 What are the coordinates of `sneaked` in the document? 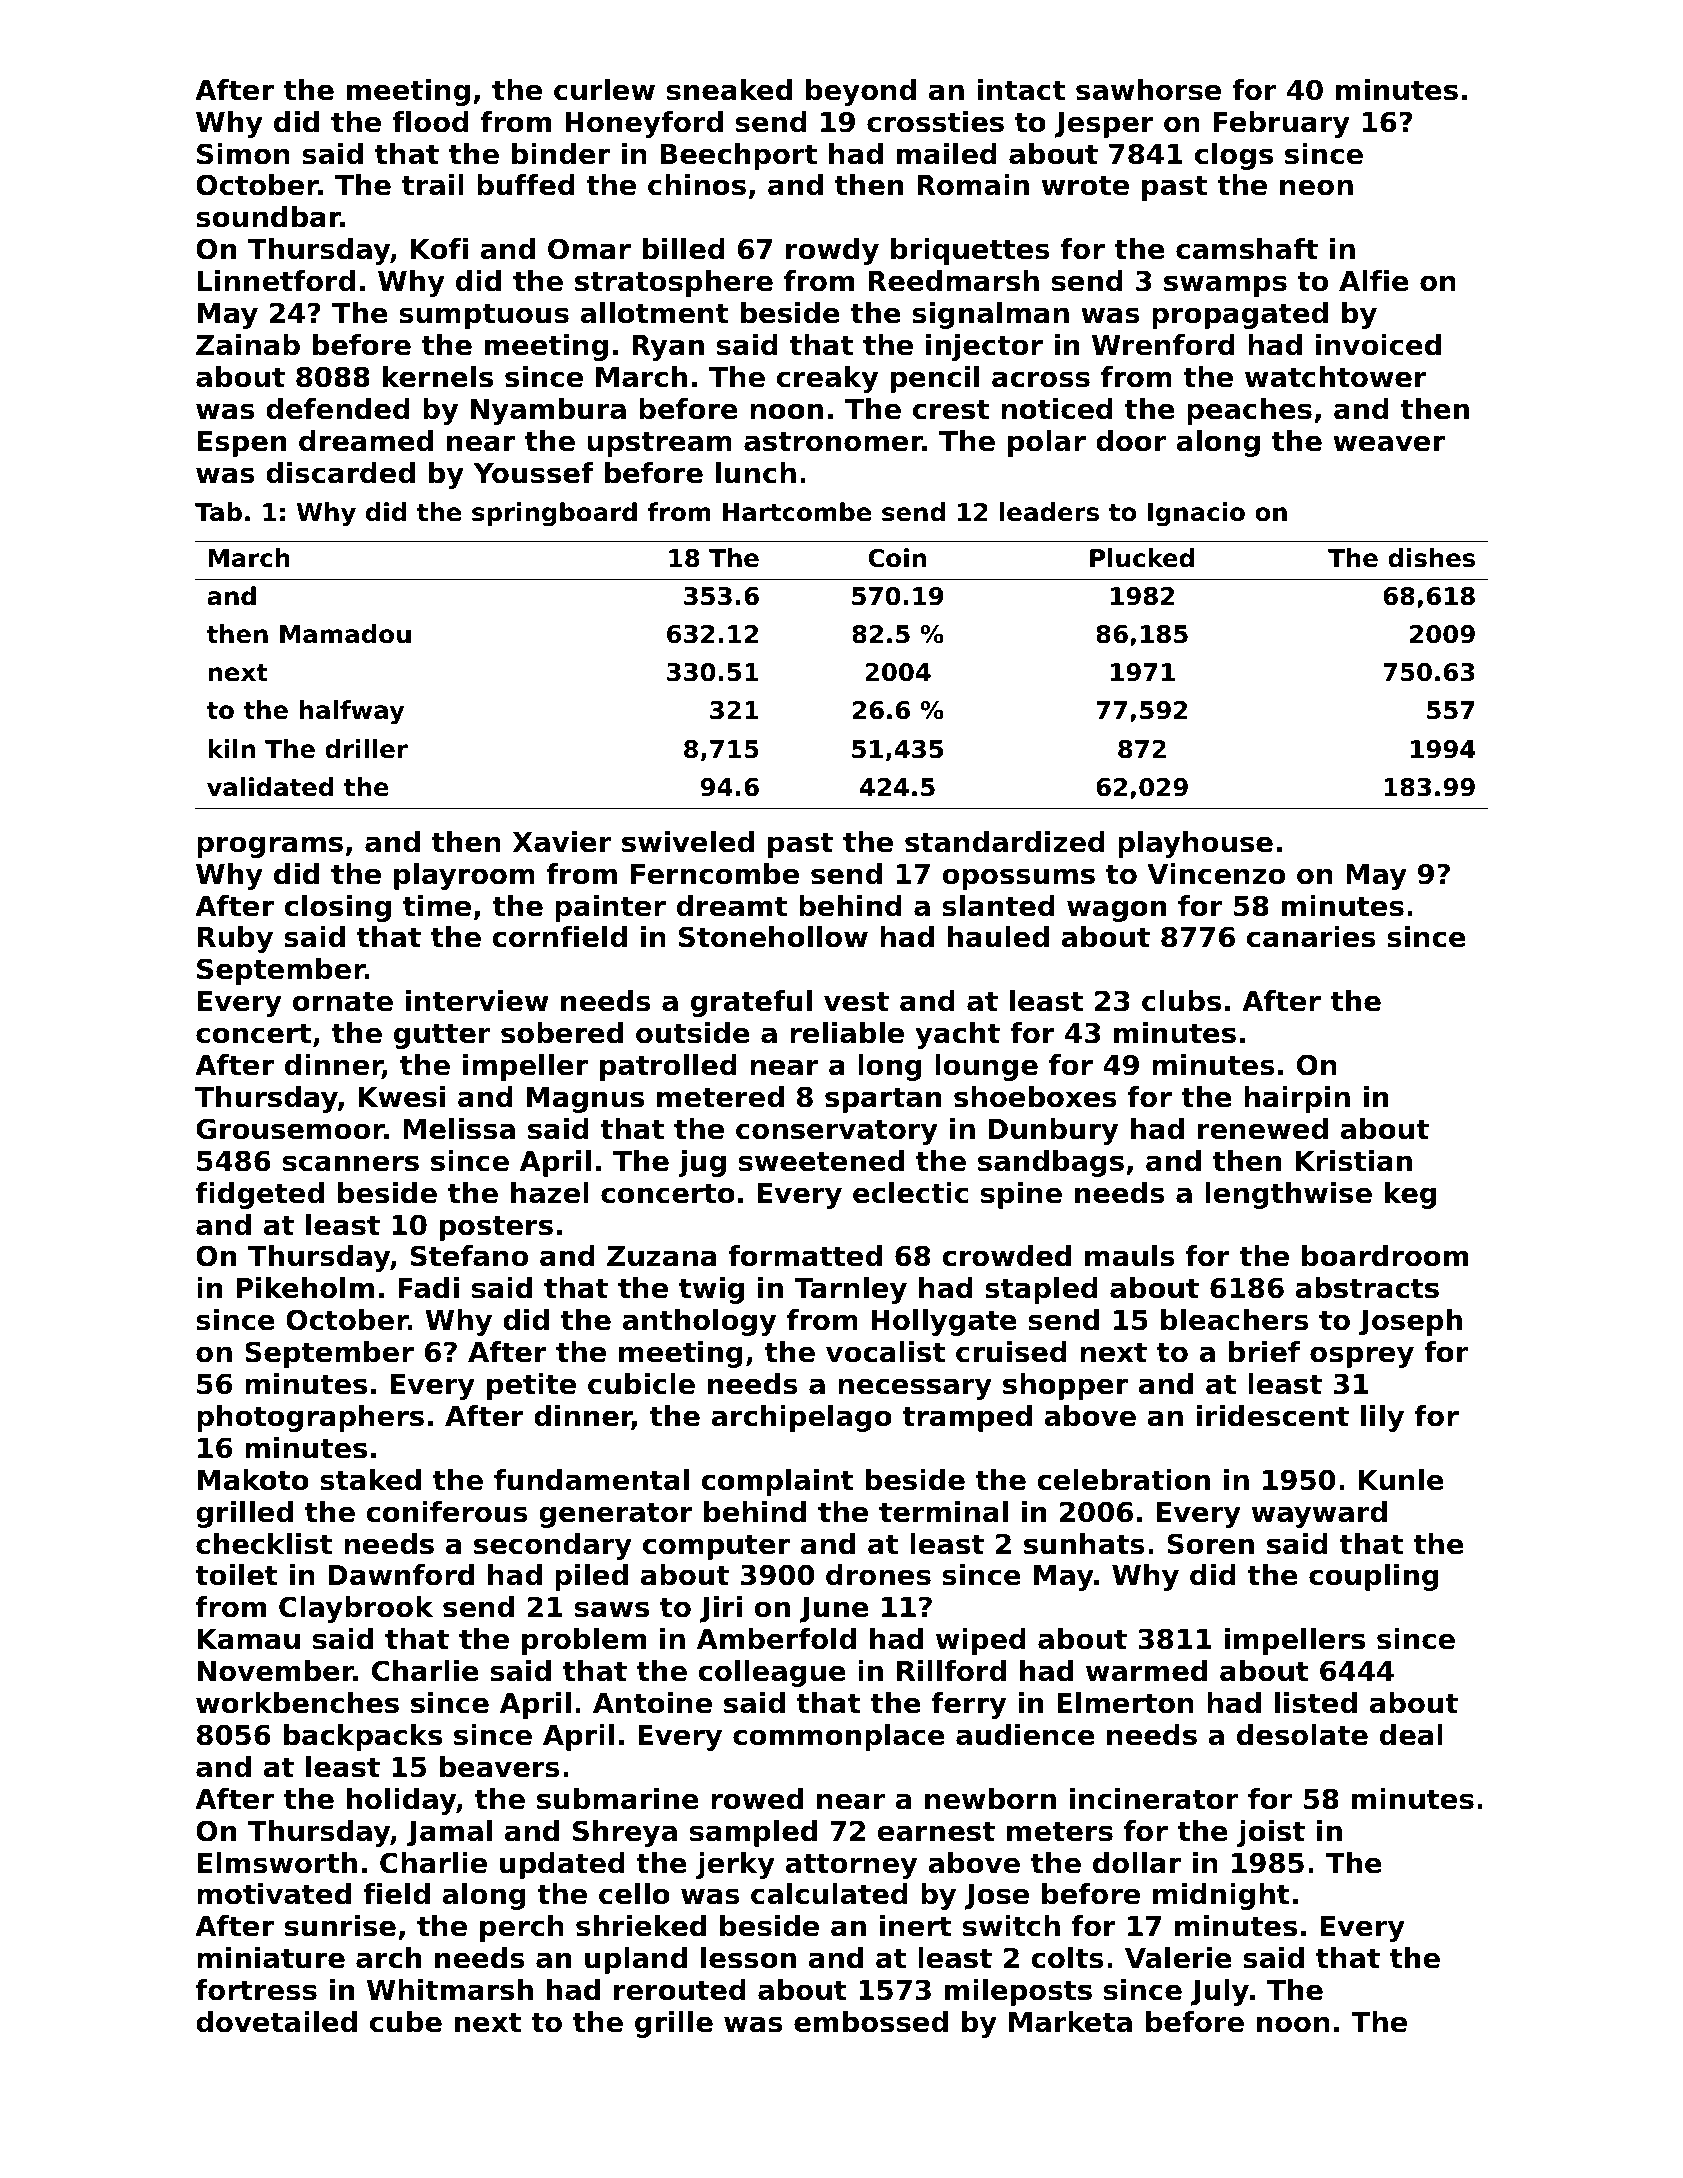 It's located at (729, 90).
